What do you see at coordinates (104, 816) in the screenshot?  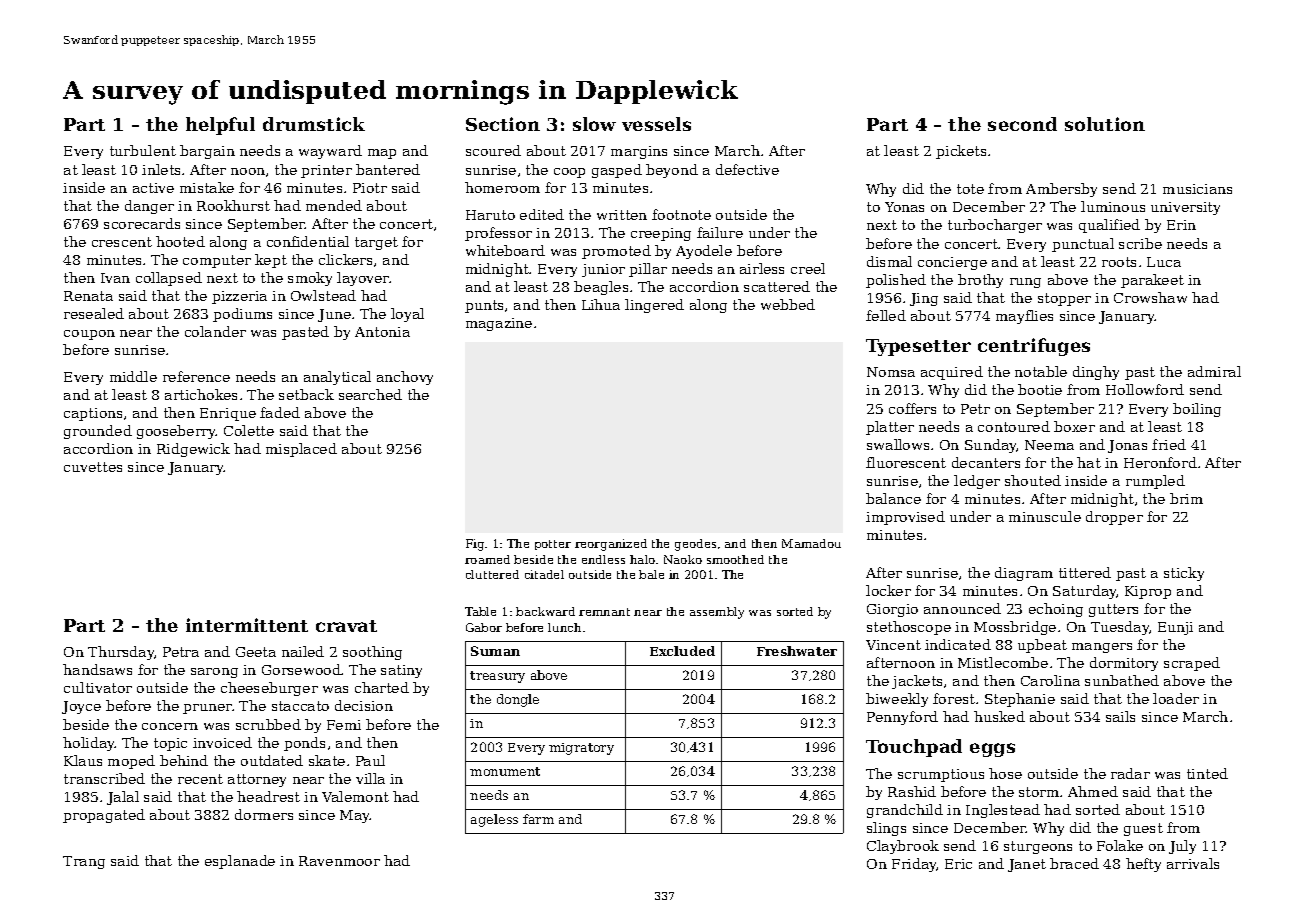 I see `propagated` at bounding box center [104, 816].
